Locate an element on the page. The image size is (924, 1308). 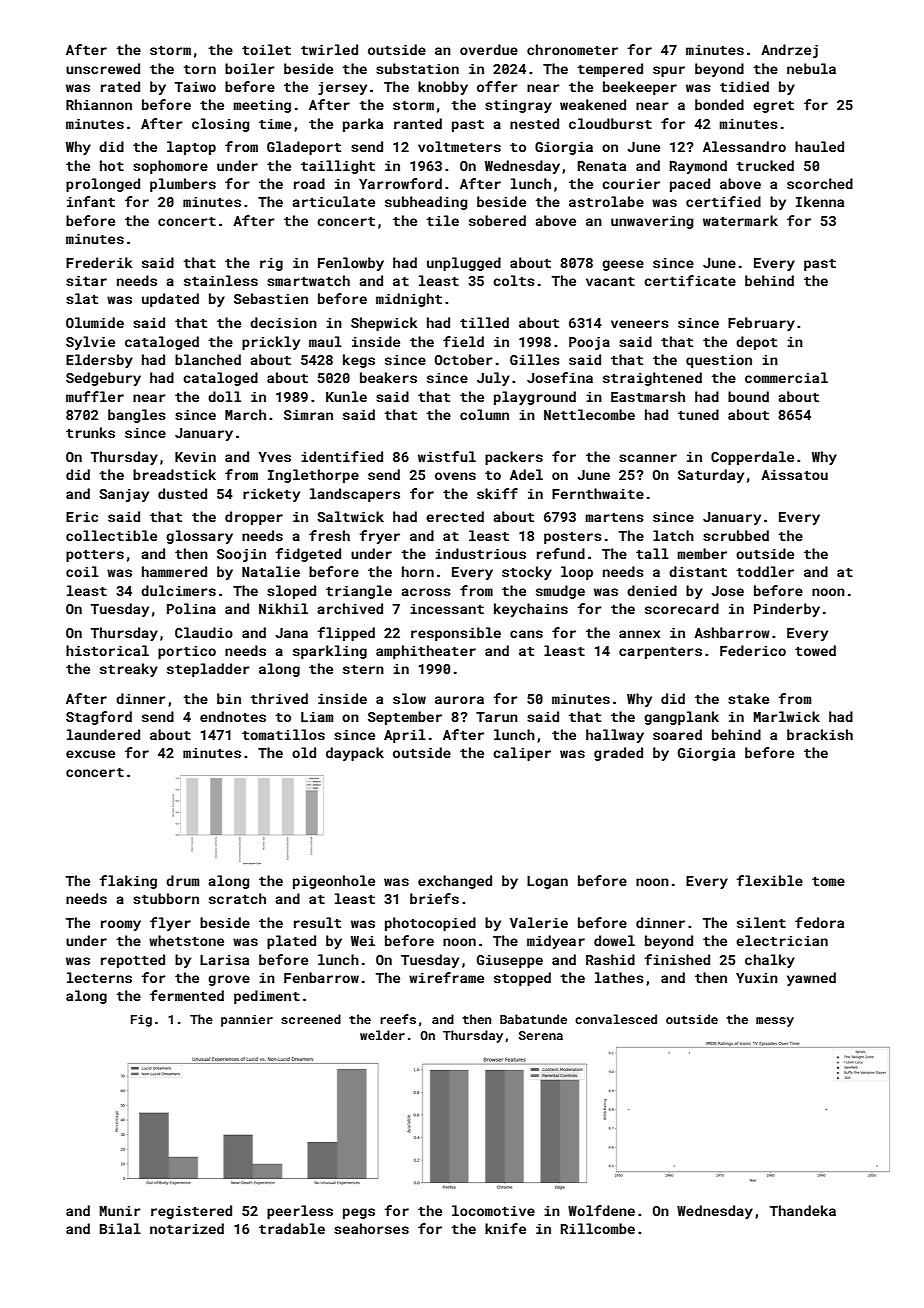
hauled is located at coordinates (819, 146).
